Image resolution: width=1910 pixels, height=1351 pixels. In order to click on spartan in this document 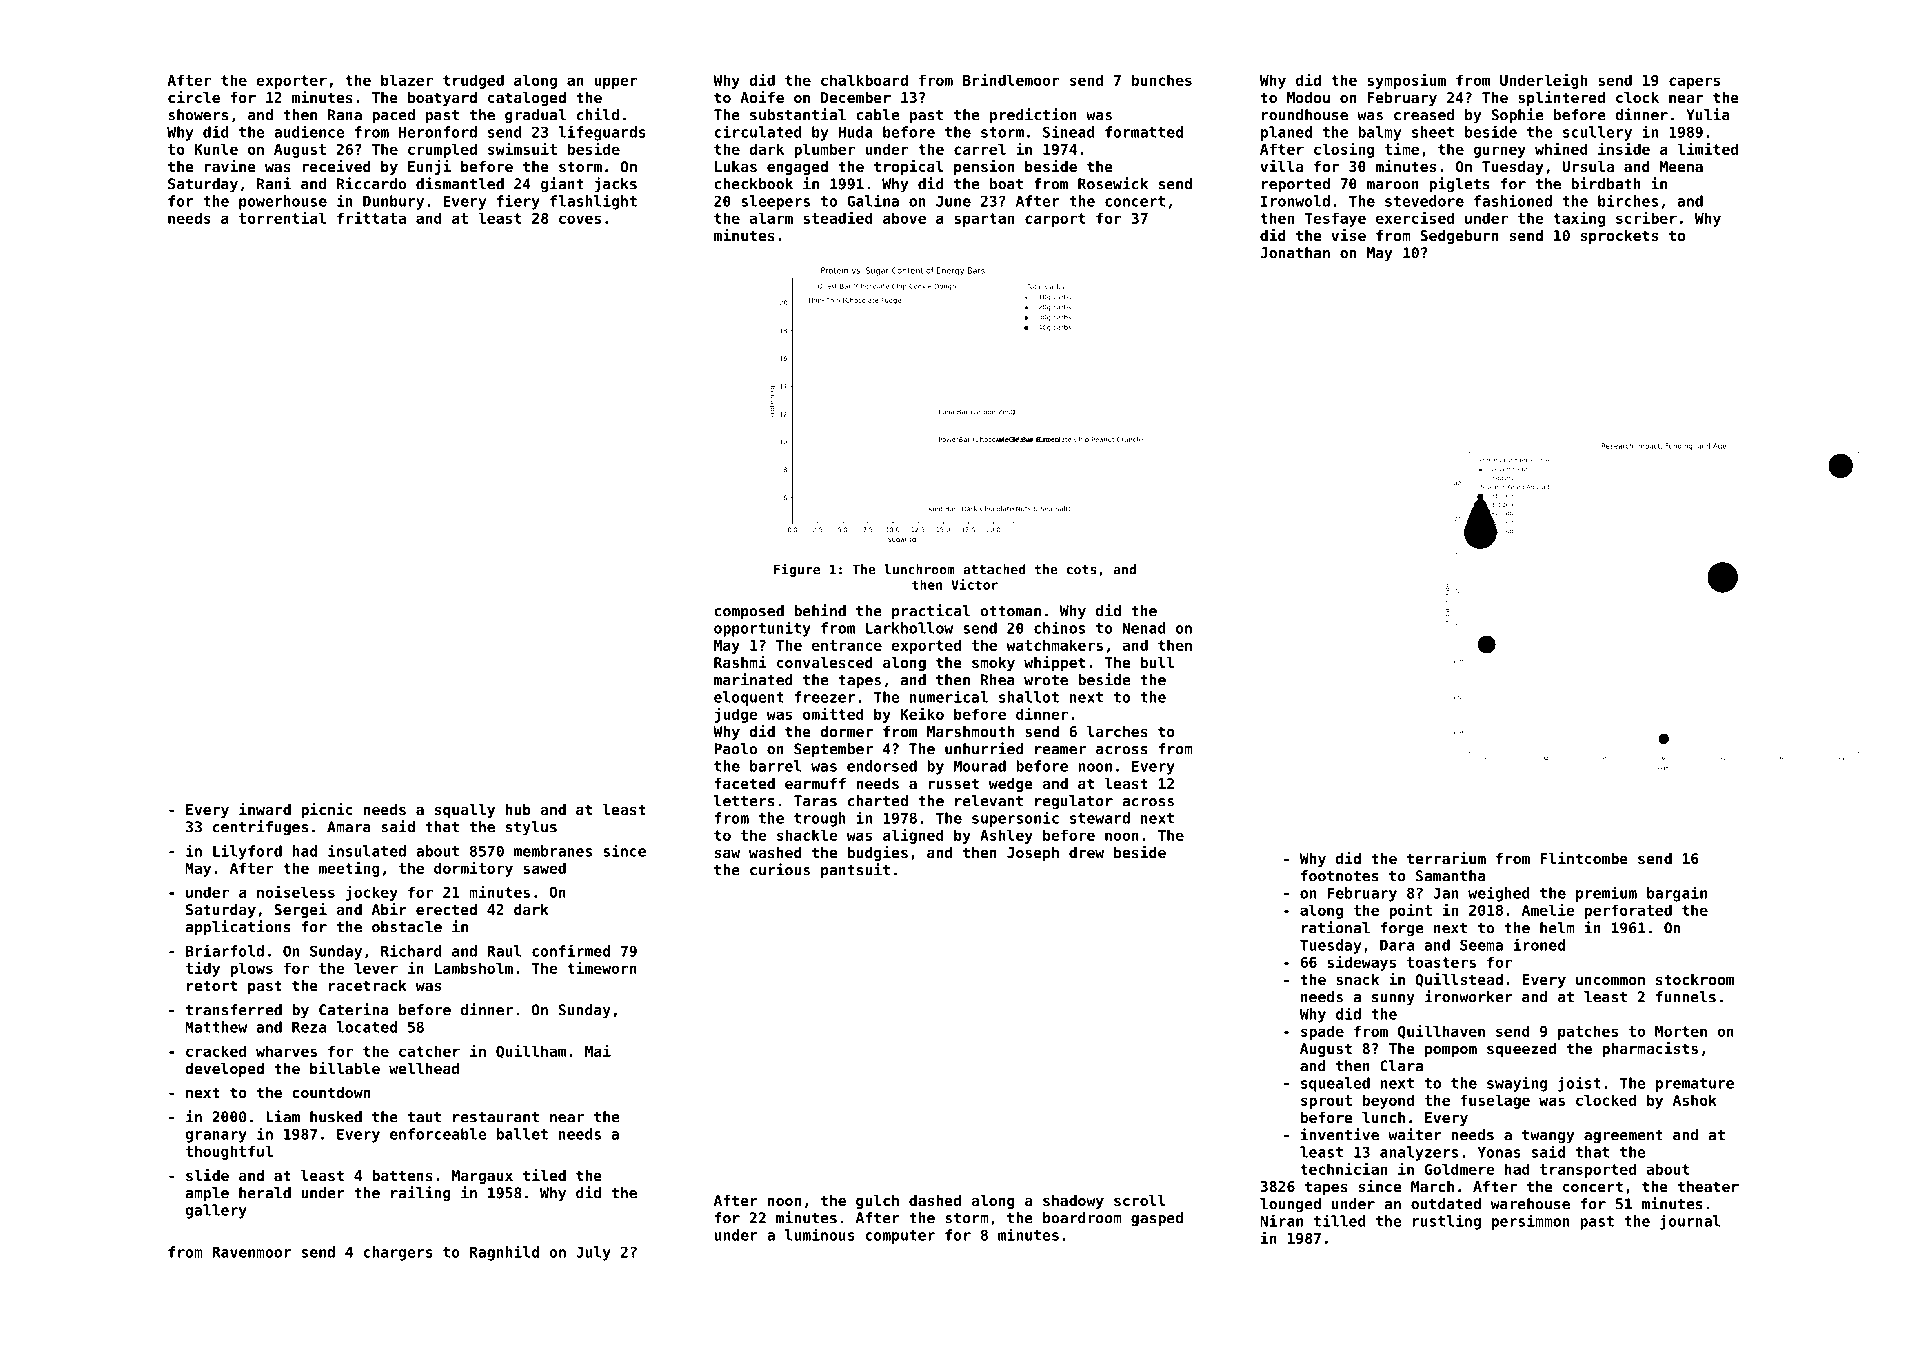, I will do `click(984, 220)`.
